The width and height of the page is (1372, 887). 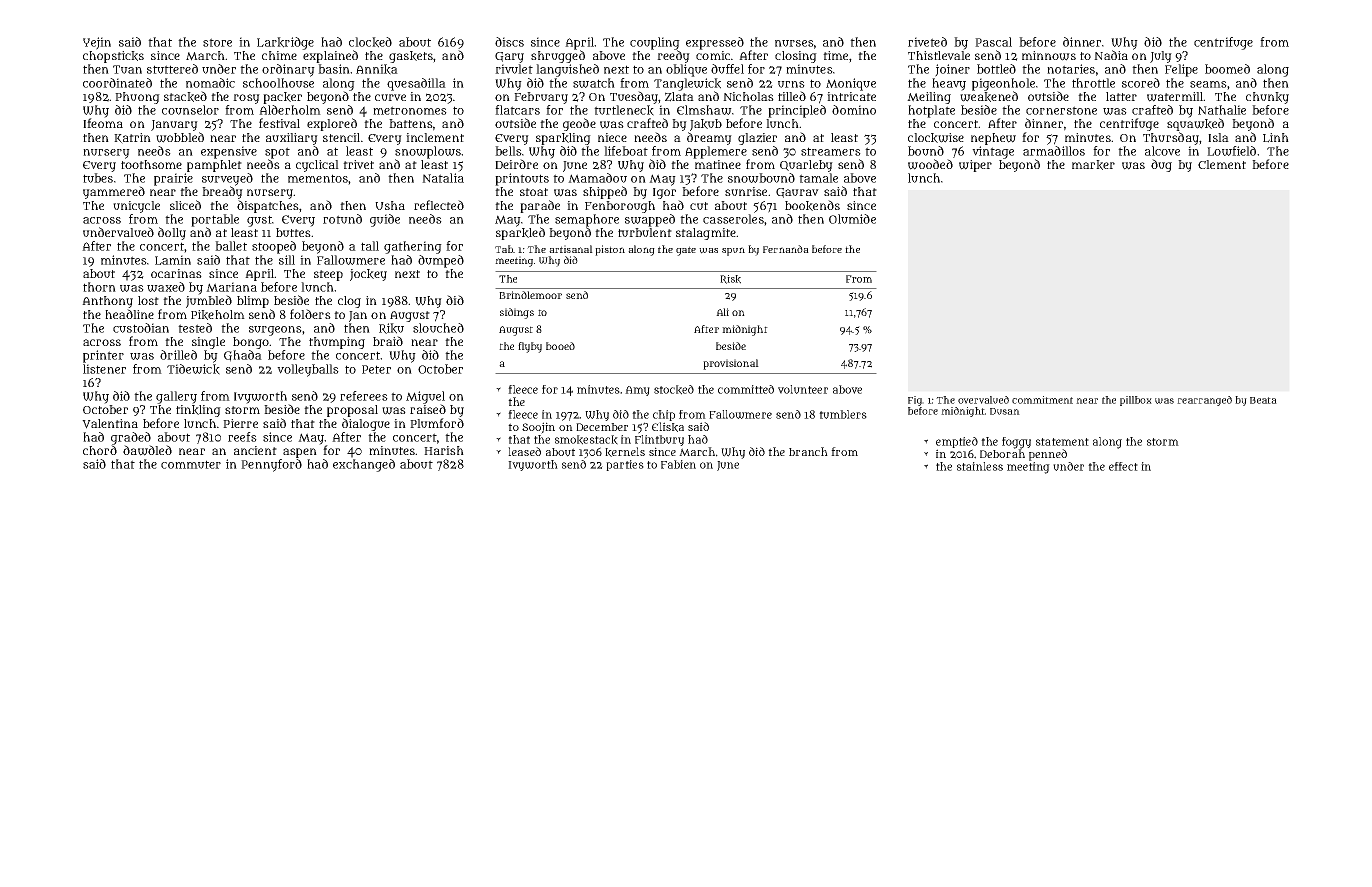 I want to click on riveted, so click(x=927, y=42).
